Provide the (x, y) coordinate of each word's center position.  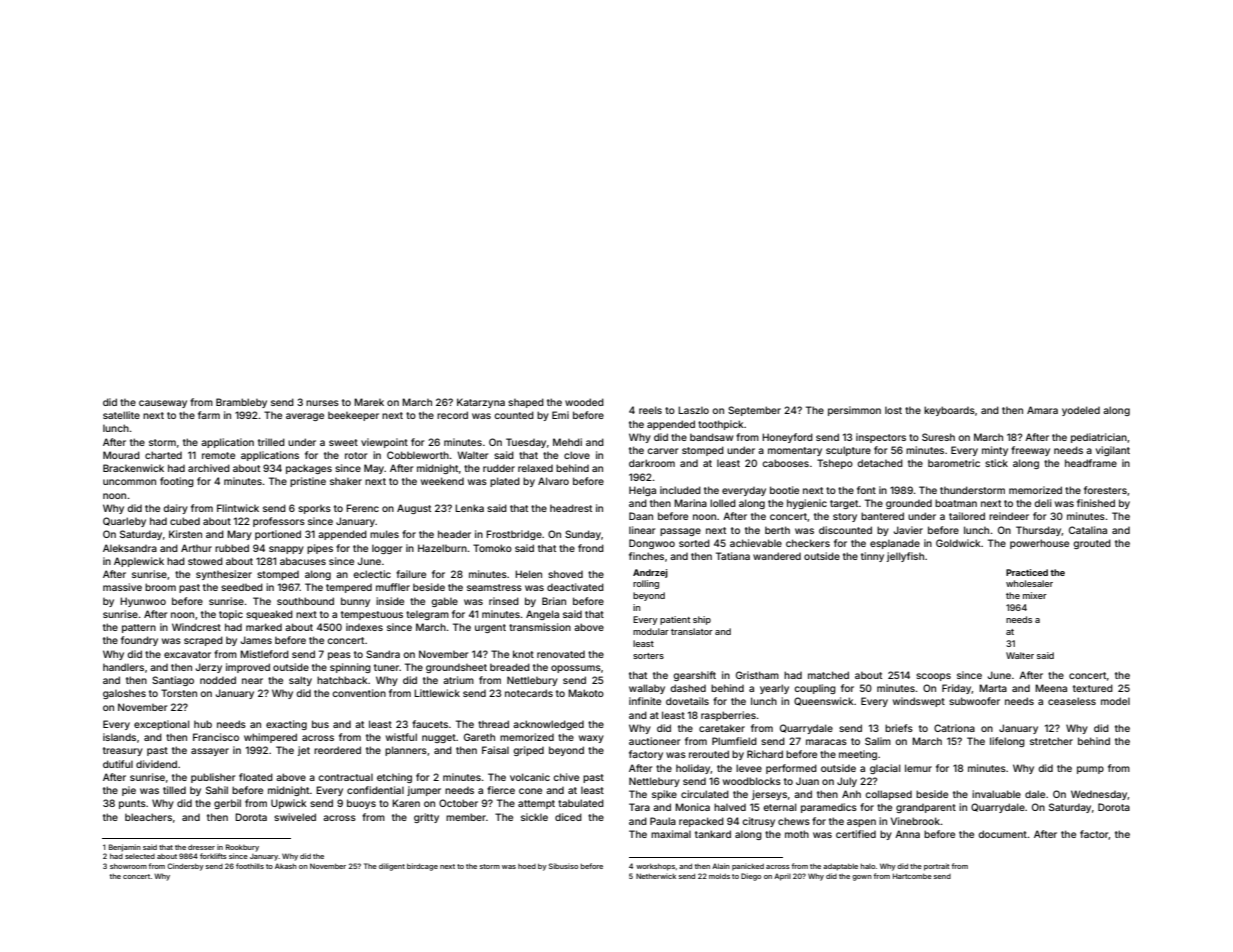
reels (650, 410)
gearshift (694, 676)
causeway (163, 404)
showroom (128, 866)
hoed (527, 866)
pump (1090, 770)
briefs (899, 728)
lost (893, 410)
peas (339, 656)
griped (528, 751)
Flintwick (238, 508)
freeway (1030, 451)
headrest (571, 508)
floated (256, 777)
